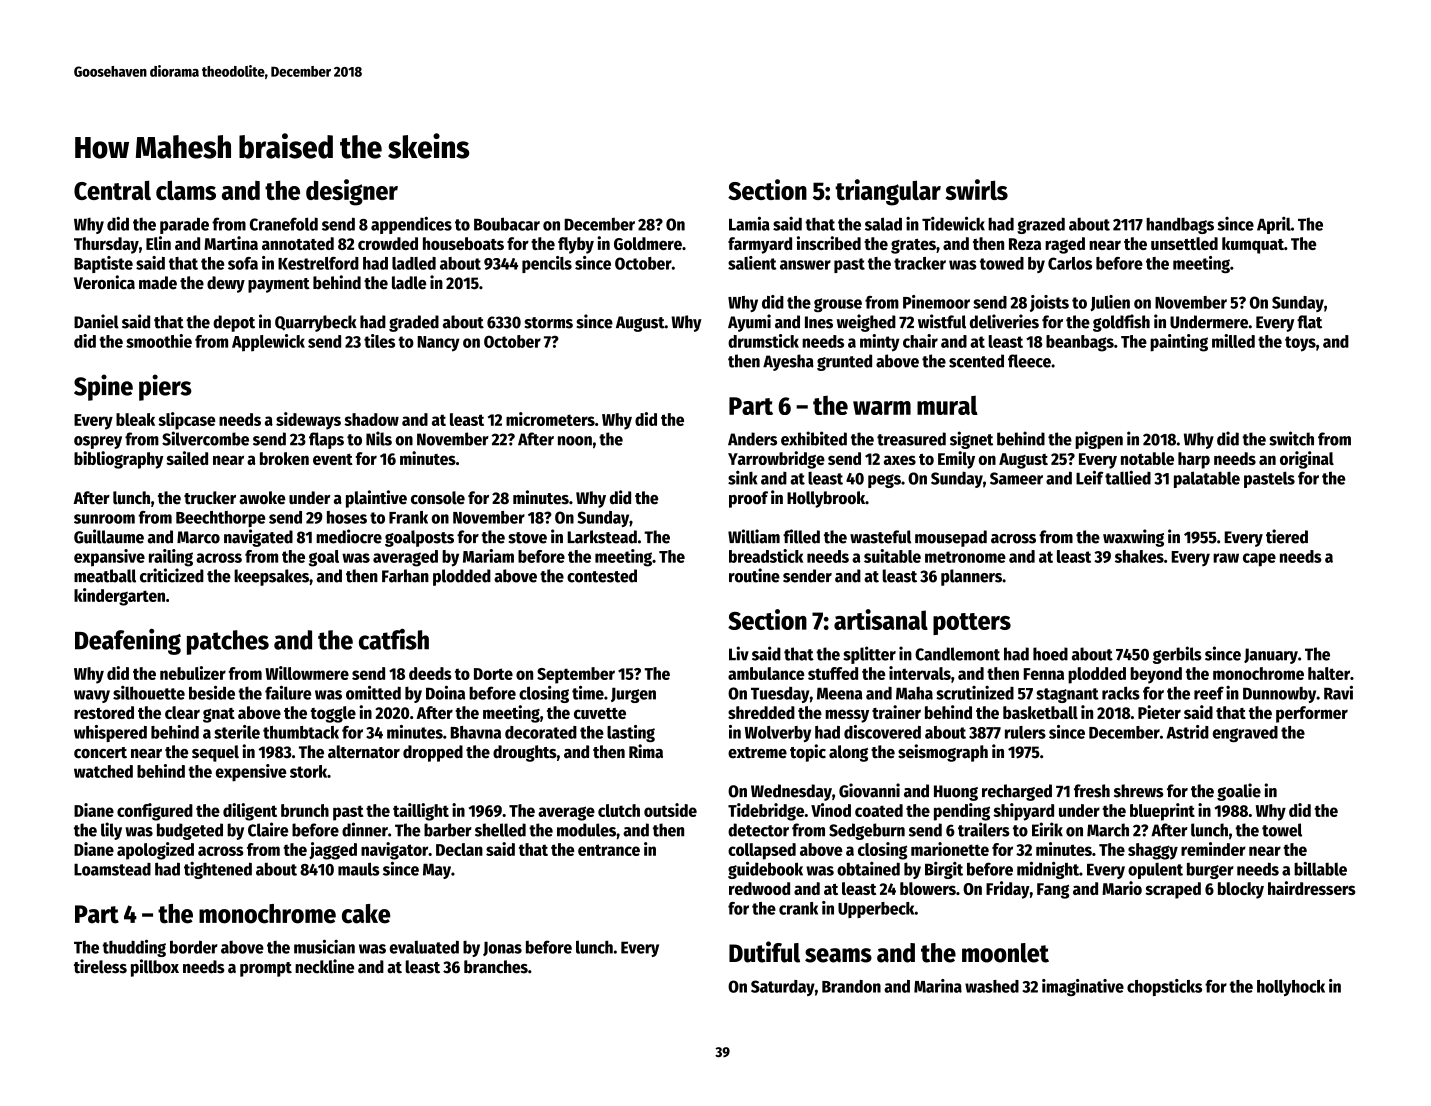 The height and width of the screenshot is (1106, 1431). I want to click on entrance, so click(609, 850).
